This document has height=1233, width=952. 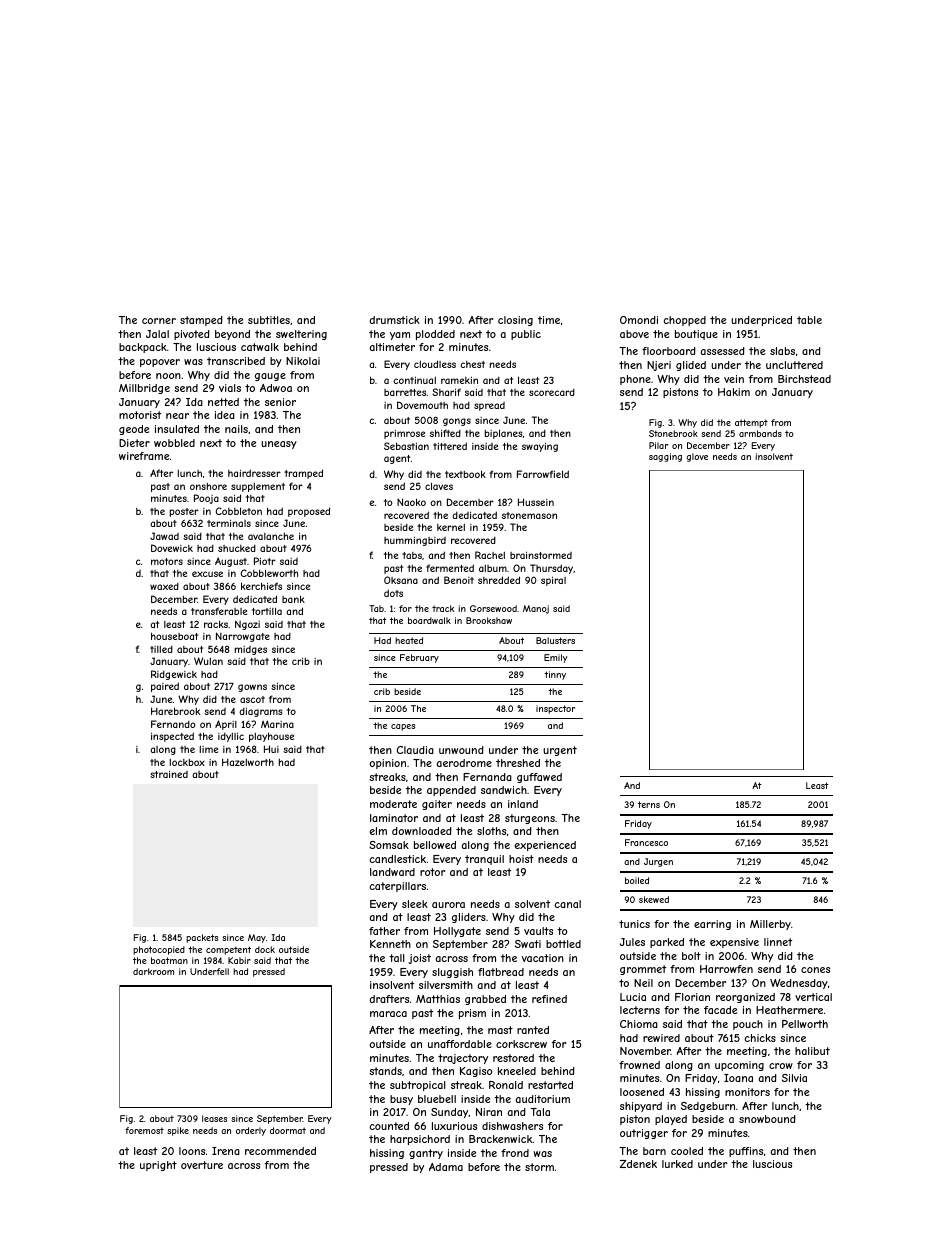 I want to click on plodded, so click(x=435, y=335).
